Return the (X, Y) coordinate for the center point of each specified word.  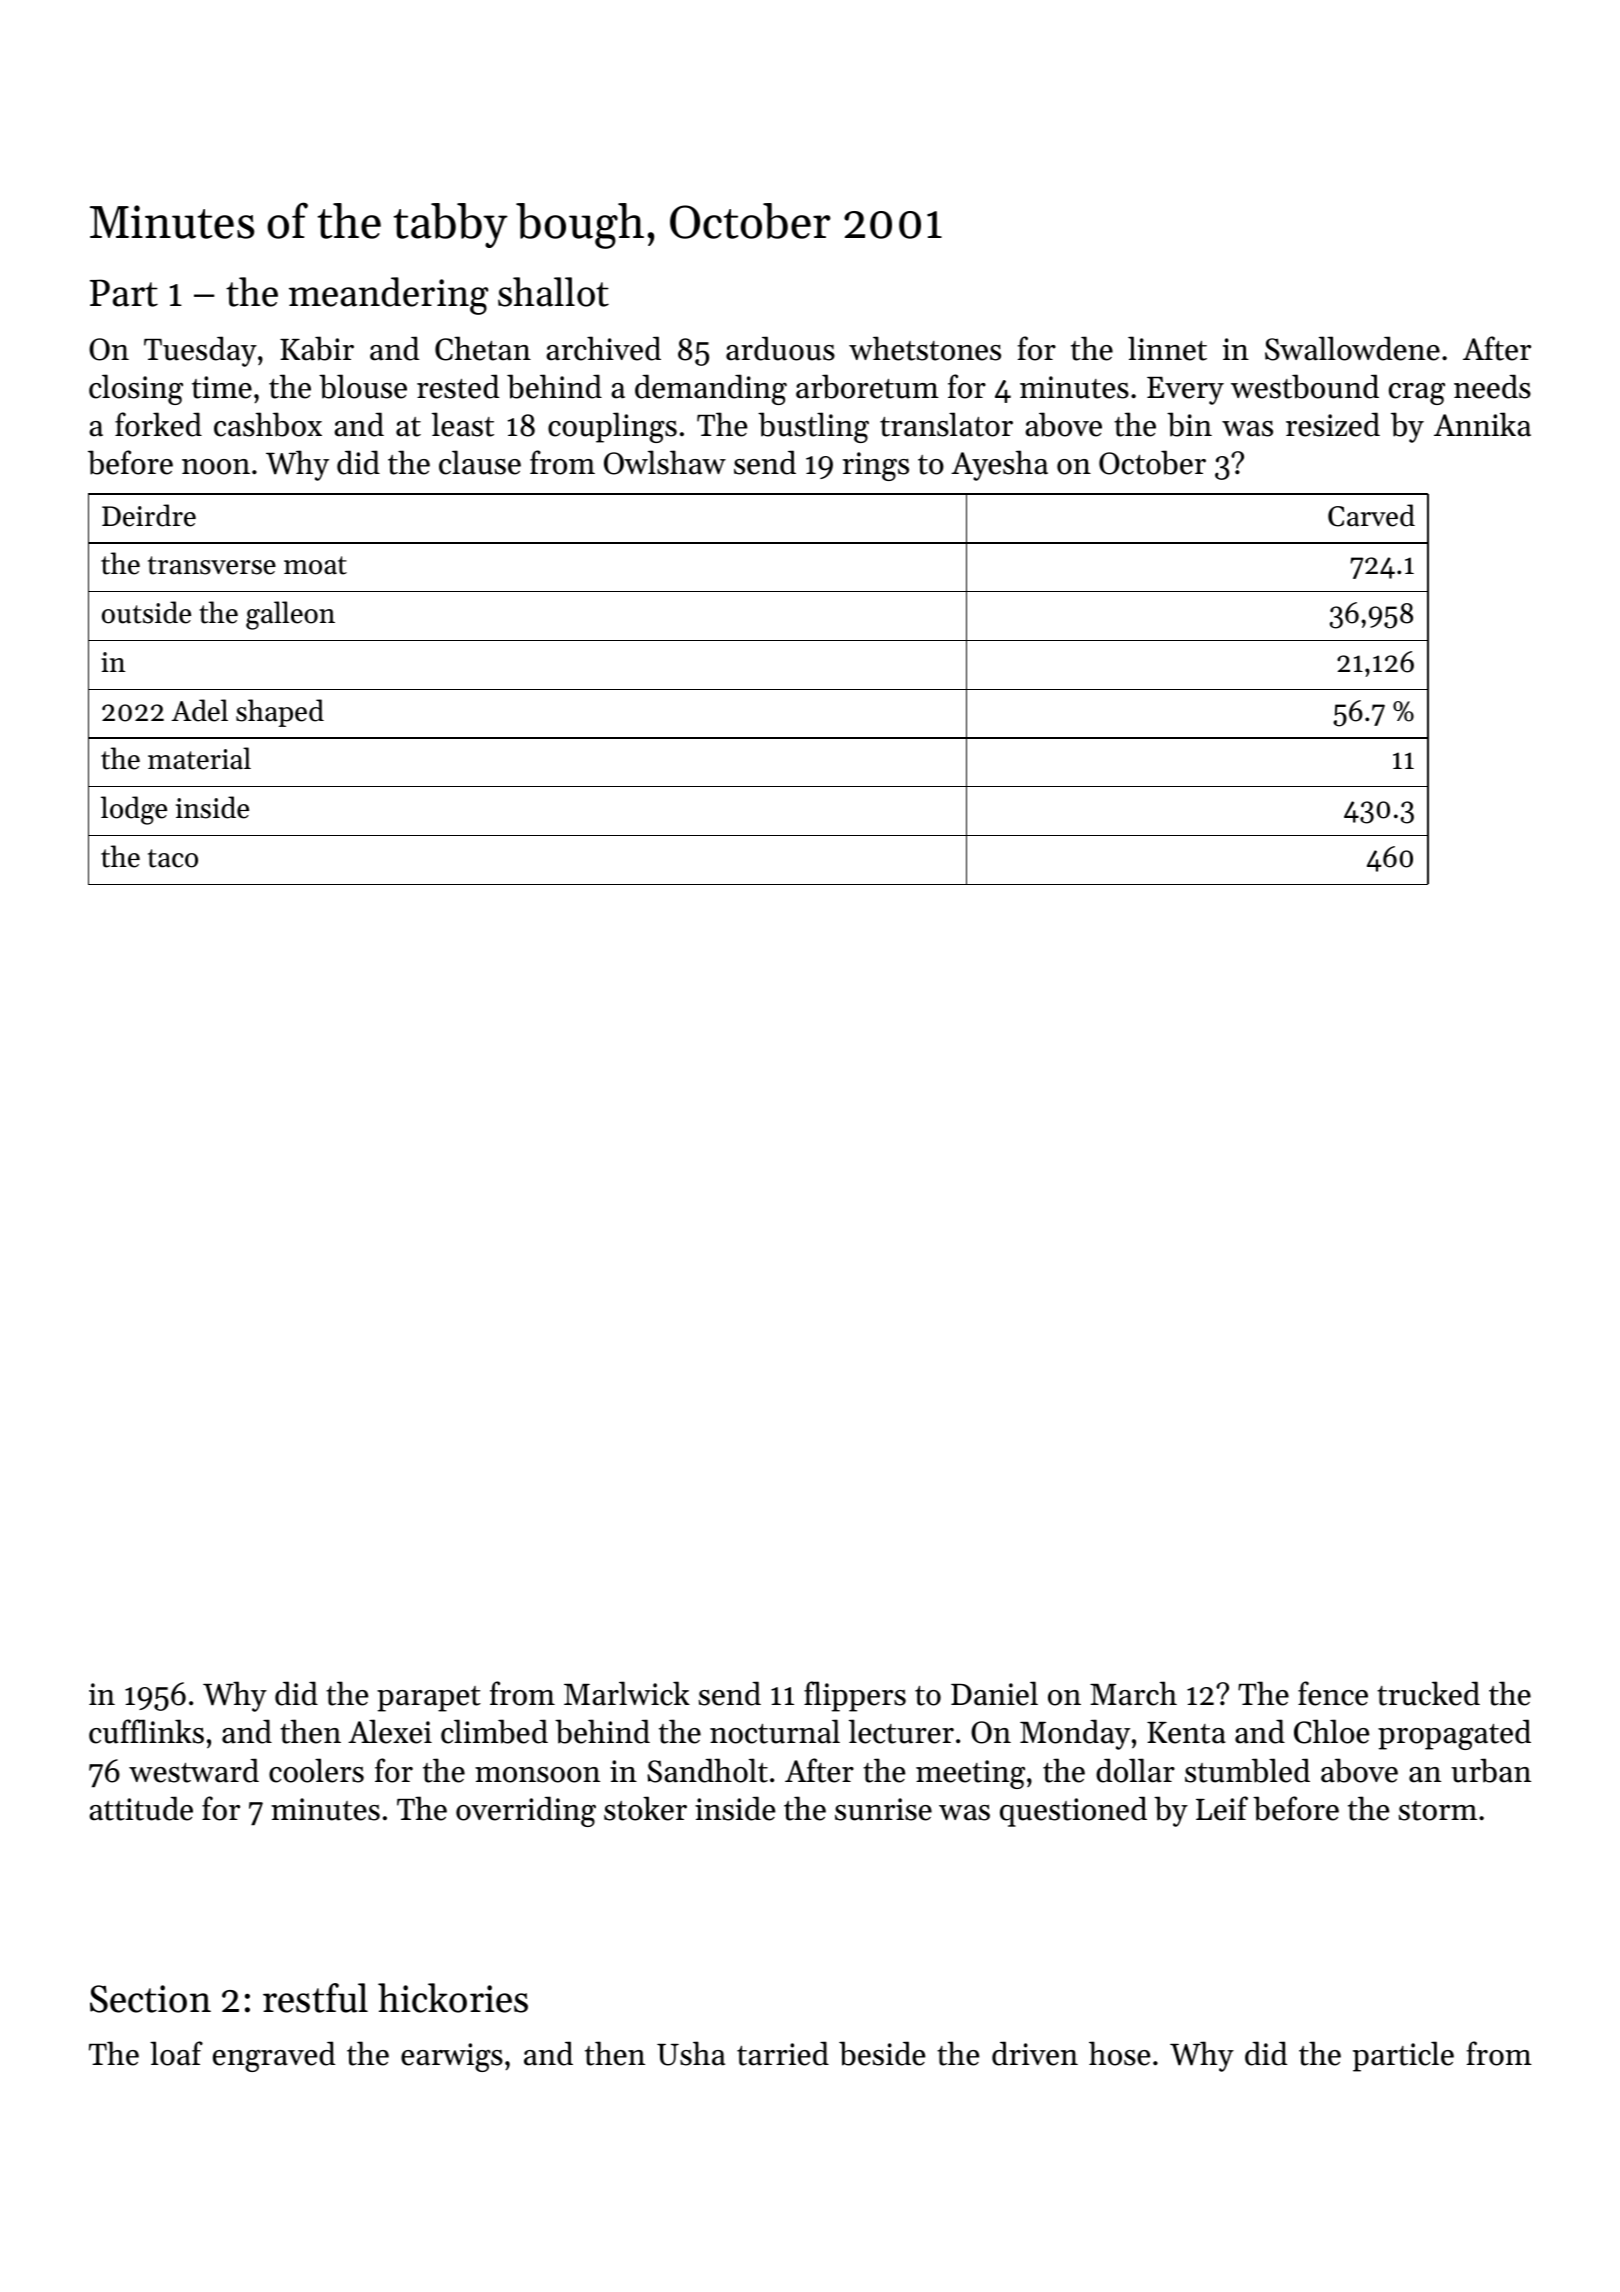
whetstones (925, 348)
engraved (274, 2056)
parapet (429, 1699)
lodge (134, 810)
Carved (1371, 515)
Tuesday (200, 351)
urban (1491, 1770)
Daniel (994, 1693)
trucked (1428, 1693)
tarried (783, 2053)
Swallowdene (1352, 348)
